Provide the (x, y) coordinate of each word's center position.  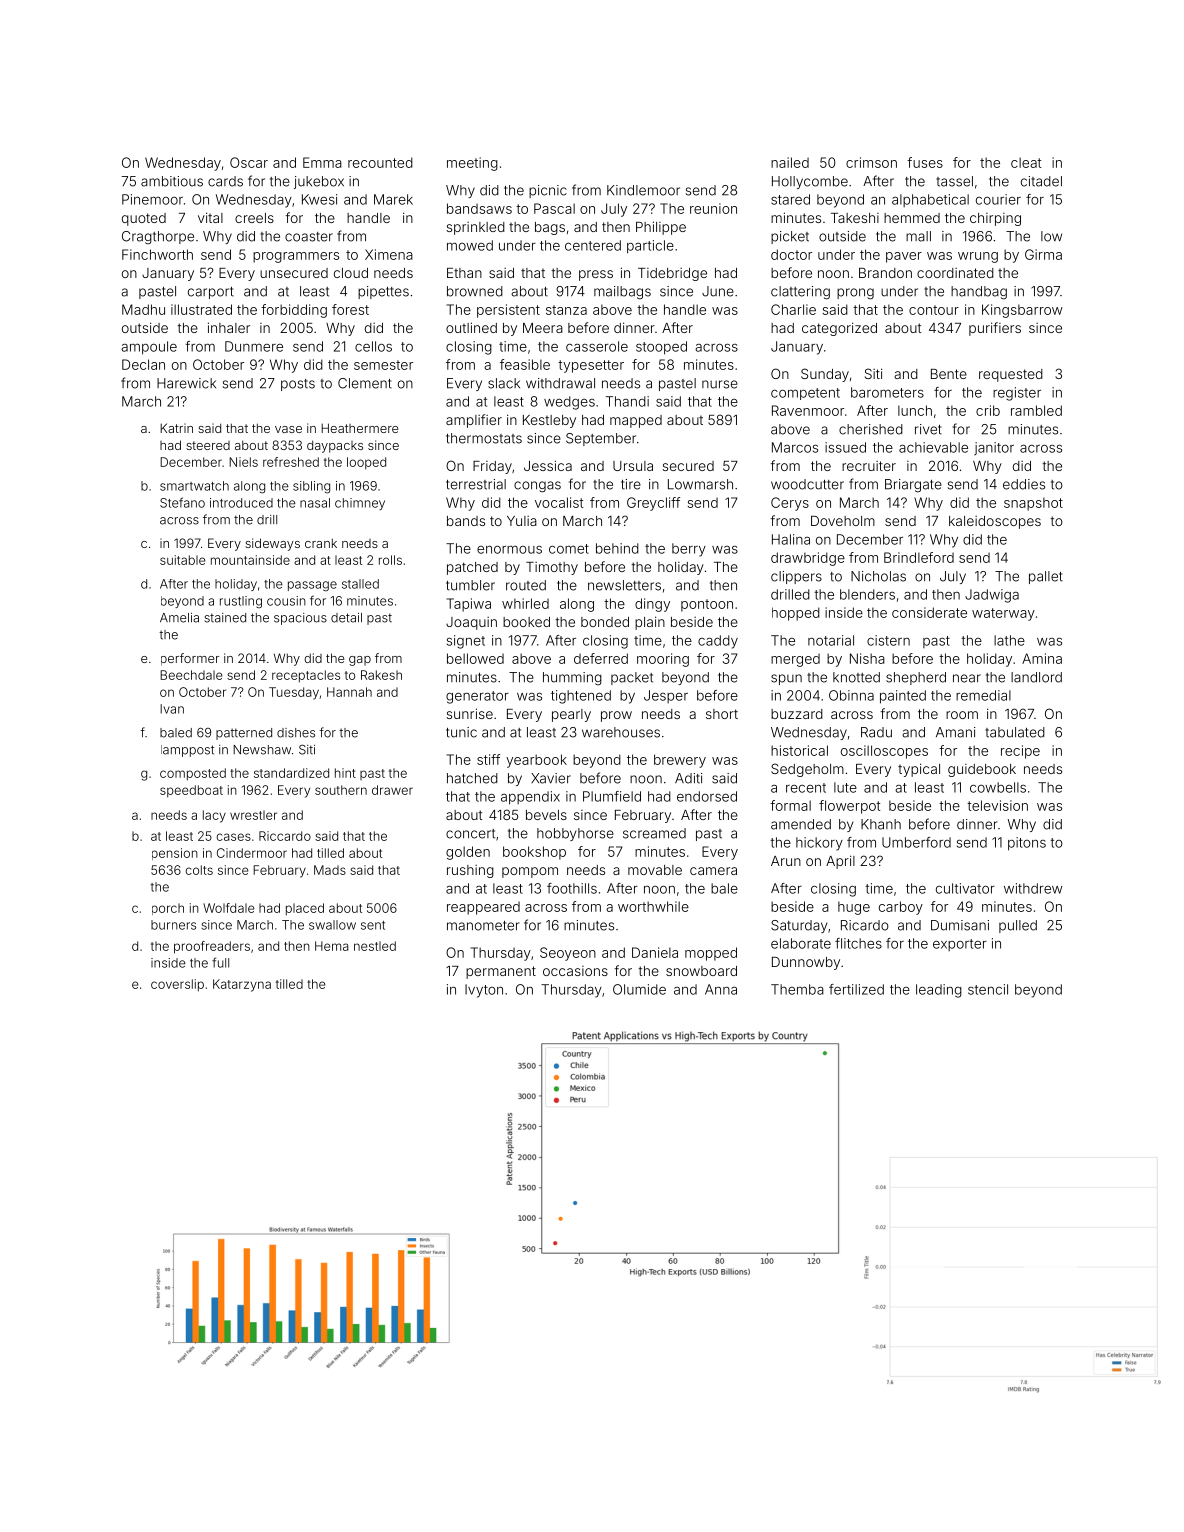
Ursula (633, 466)
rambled (1036, 410)
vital (210, 217)
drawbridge (808, 559)
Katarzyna (242, 985)
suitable (183, 560)
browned (475, 291)
